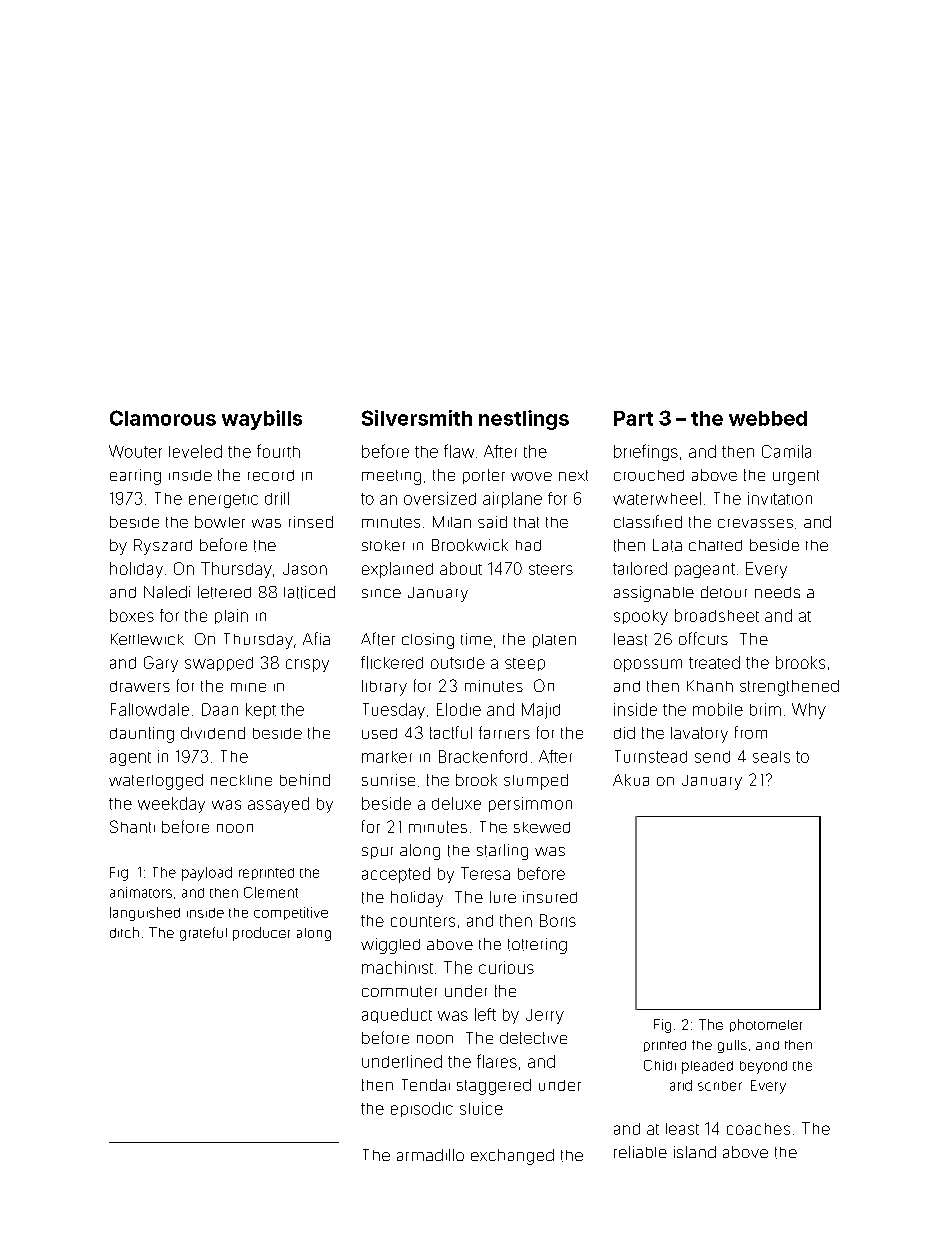  What do you see at coordinates (699, 735) in the screenshot?
I see `lavatory` at bounding box center [699, 735].
